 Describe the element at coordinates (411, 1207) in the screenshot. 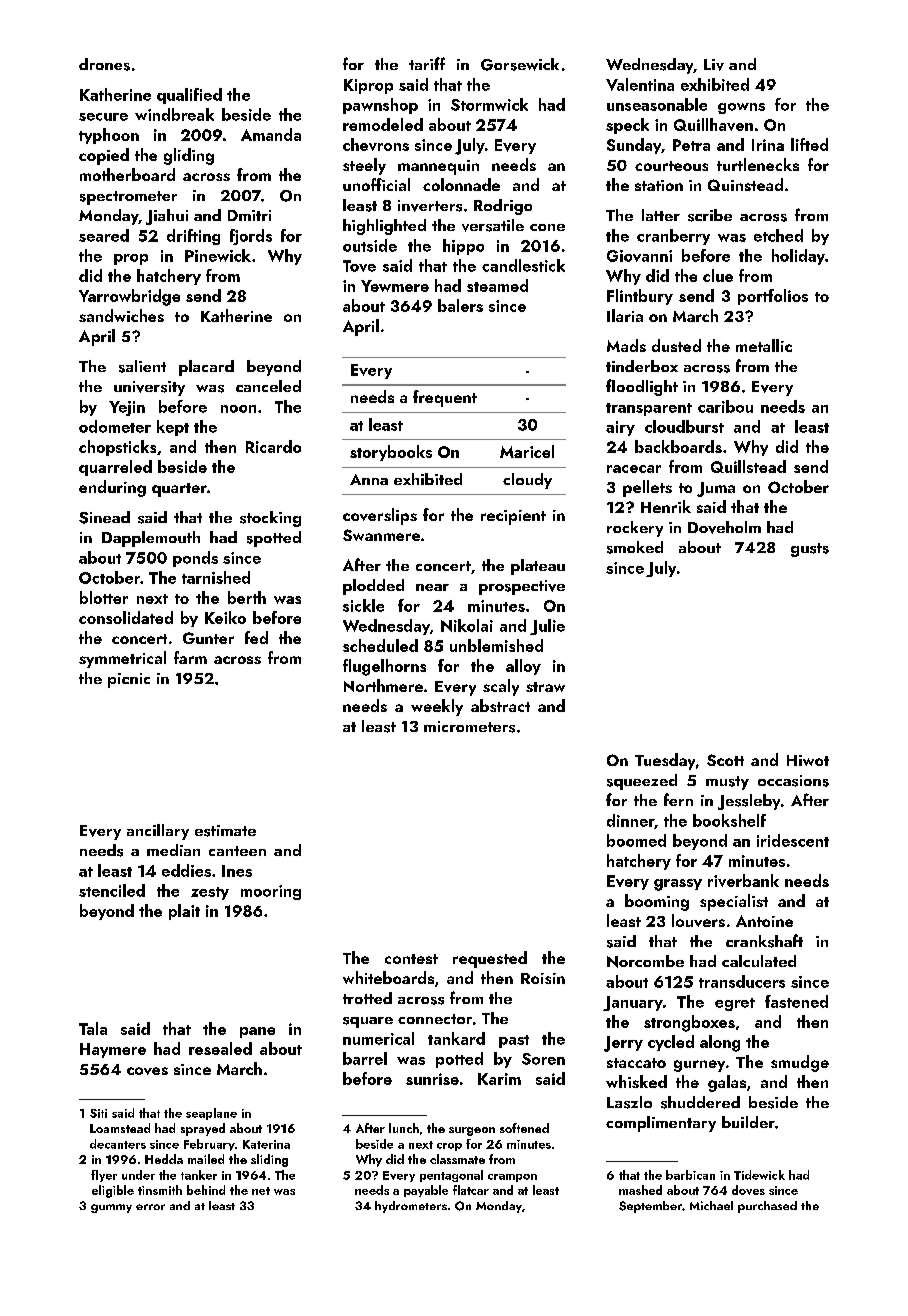

I see `hydrometers` at that location.
